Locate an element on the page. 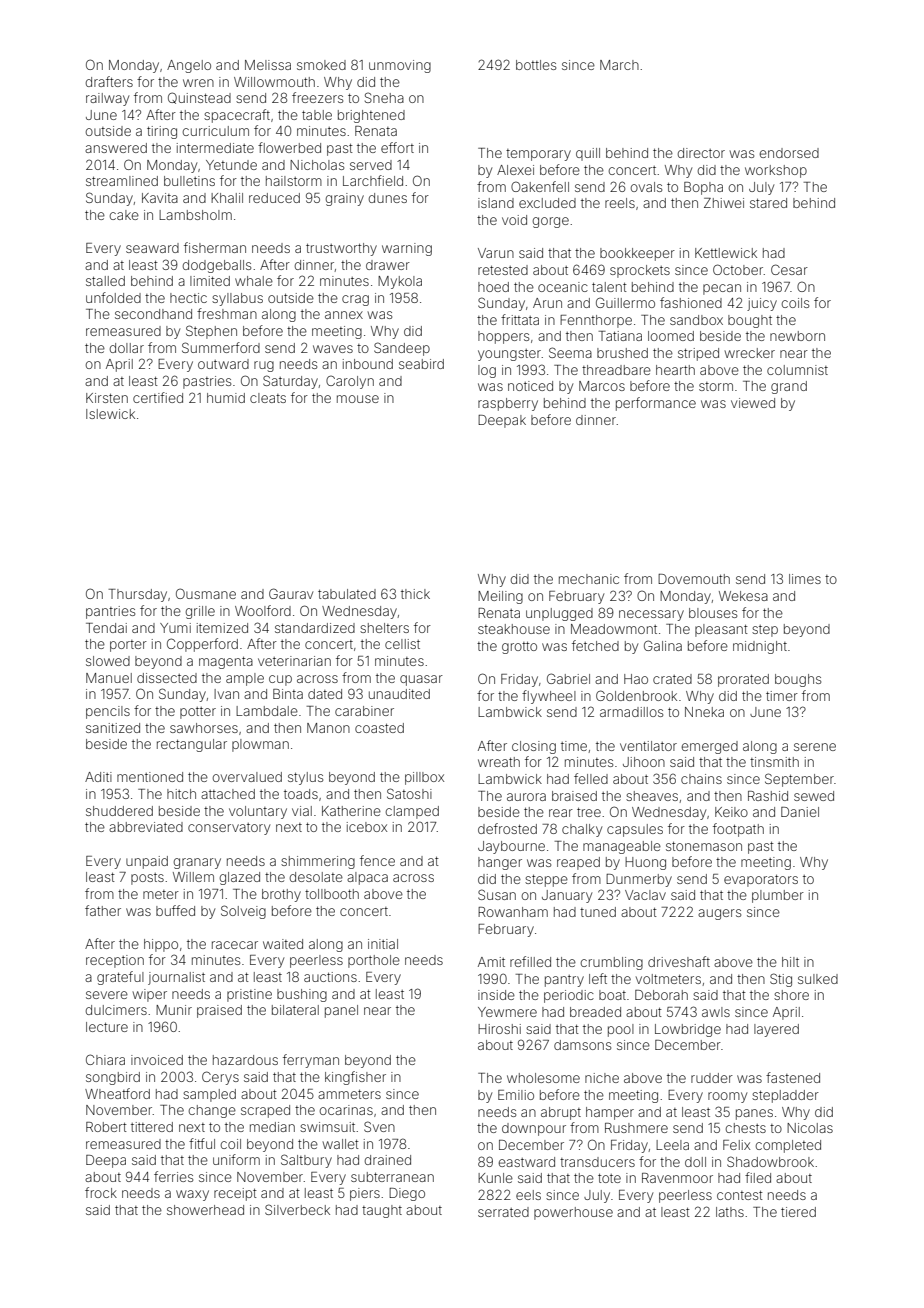 The width and height of the page is (924, 1308). March is located at coordinates (619, 65).
